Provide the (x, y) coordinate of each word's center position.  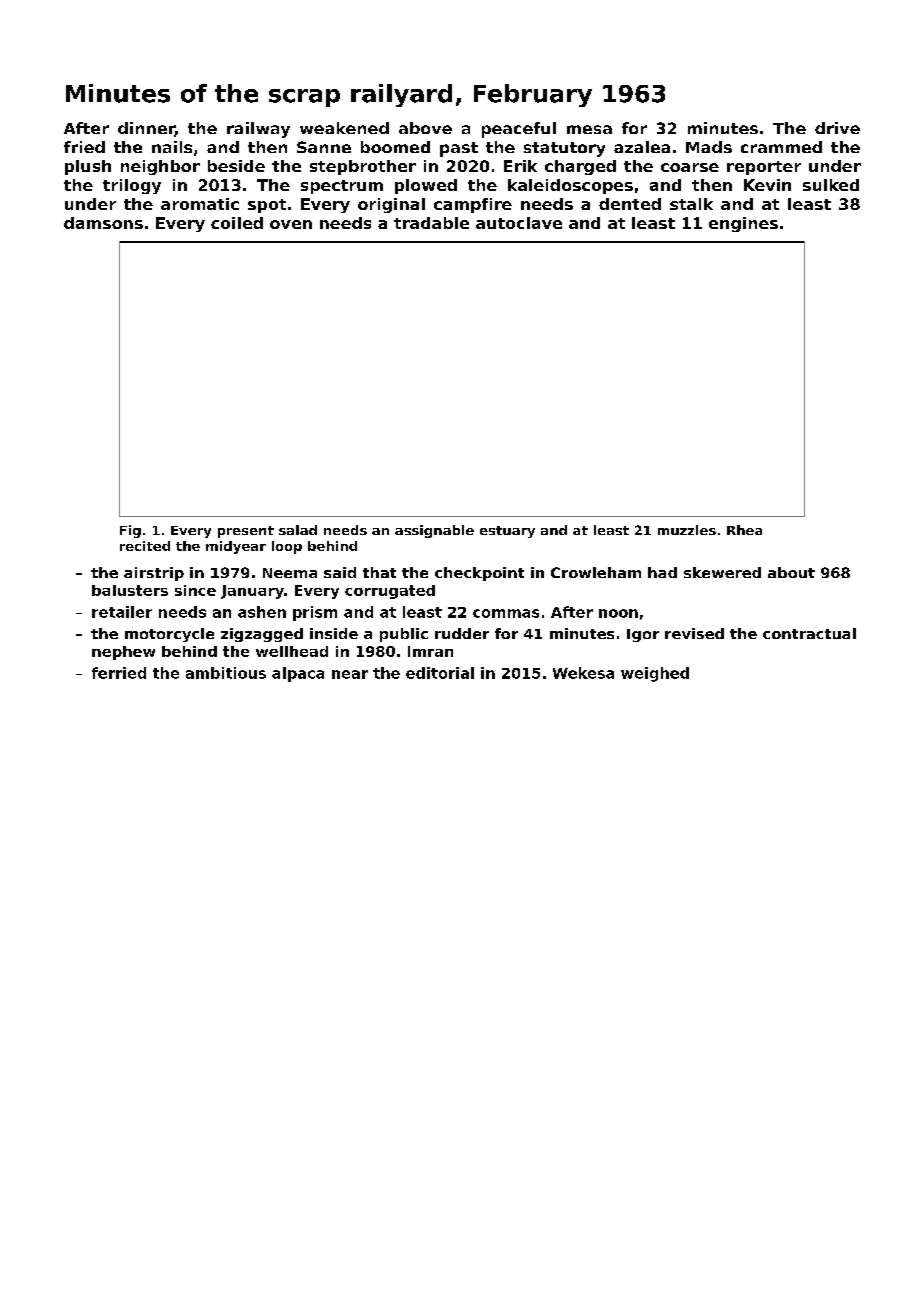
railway (258, 130)
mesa (589, 129)
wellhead (292, 651)
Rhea (744, 530)
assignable (434, 531)
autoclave (519, 223)
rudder (462, 633)
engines (743, 224)
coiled (237, 223)
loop (287, 547)
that (379, 572)
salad (298, 530)
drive (837, 128)
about (791, 572)
